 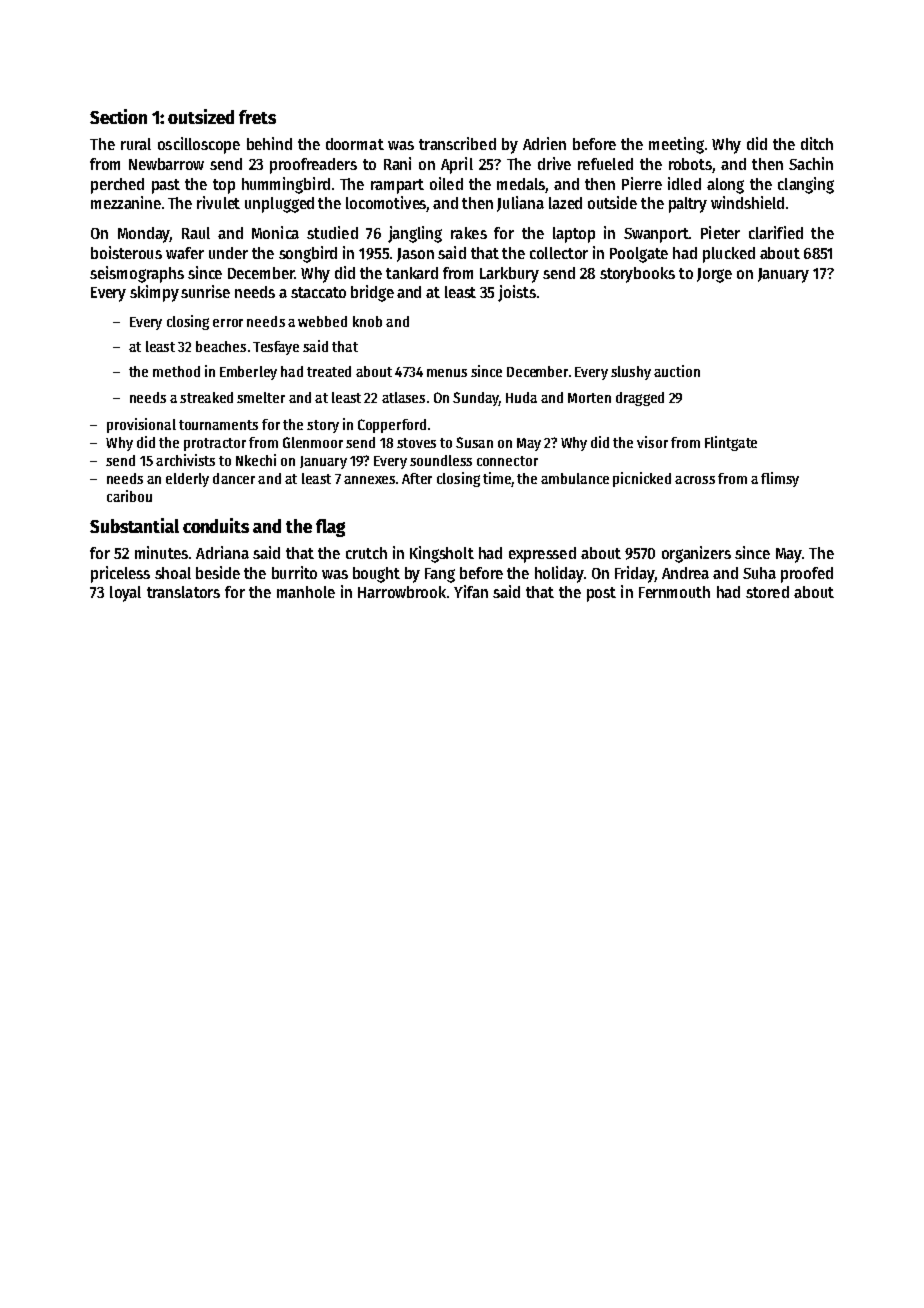 I want to click on auction, so click(x=677, y=371).
